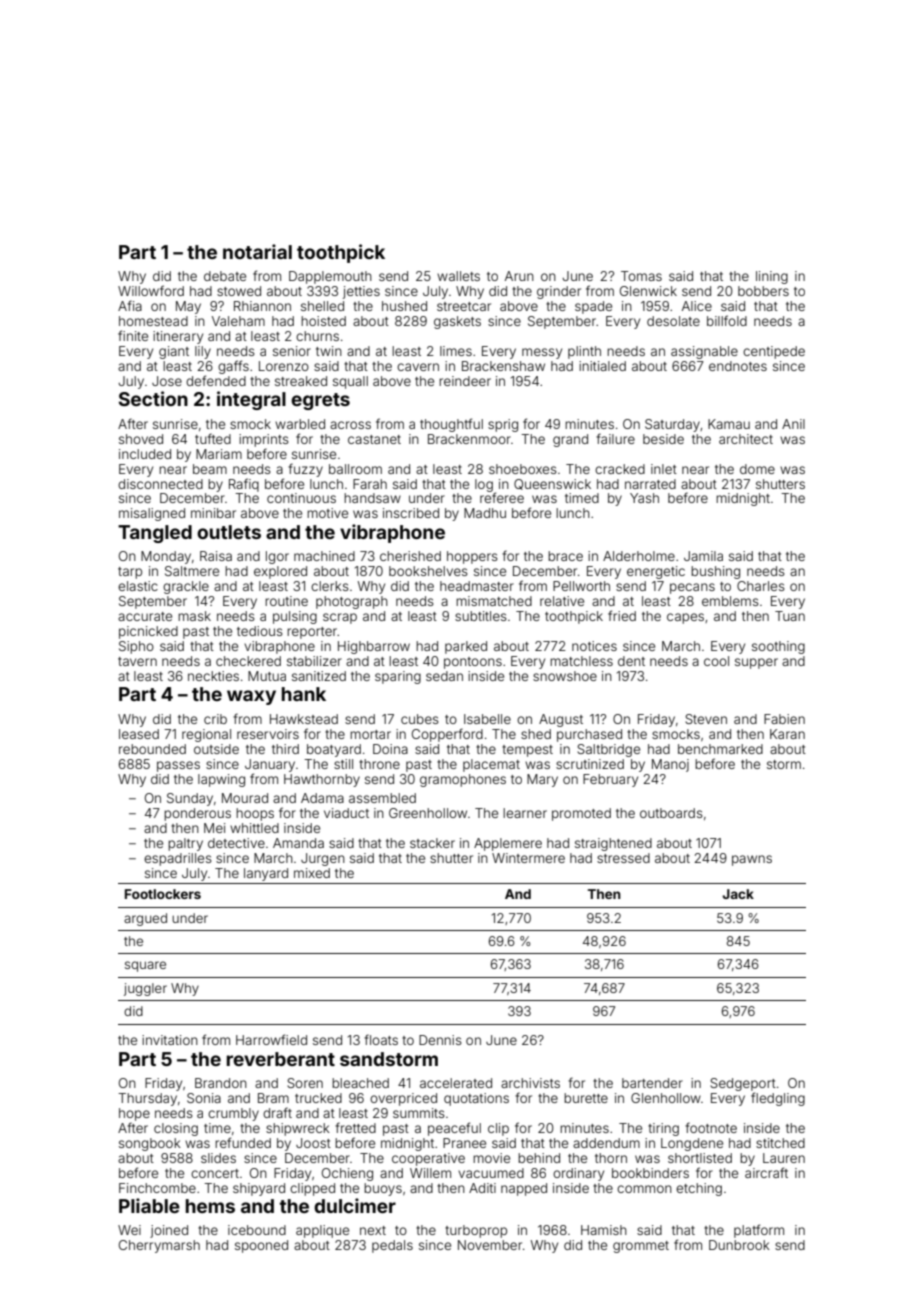 Image resolution: width=924 pixels, height=1308 pixels. Describe the element at coordinates (752, 860) in the screenshot. I see `pawns` at that location.
